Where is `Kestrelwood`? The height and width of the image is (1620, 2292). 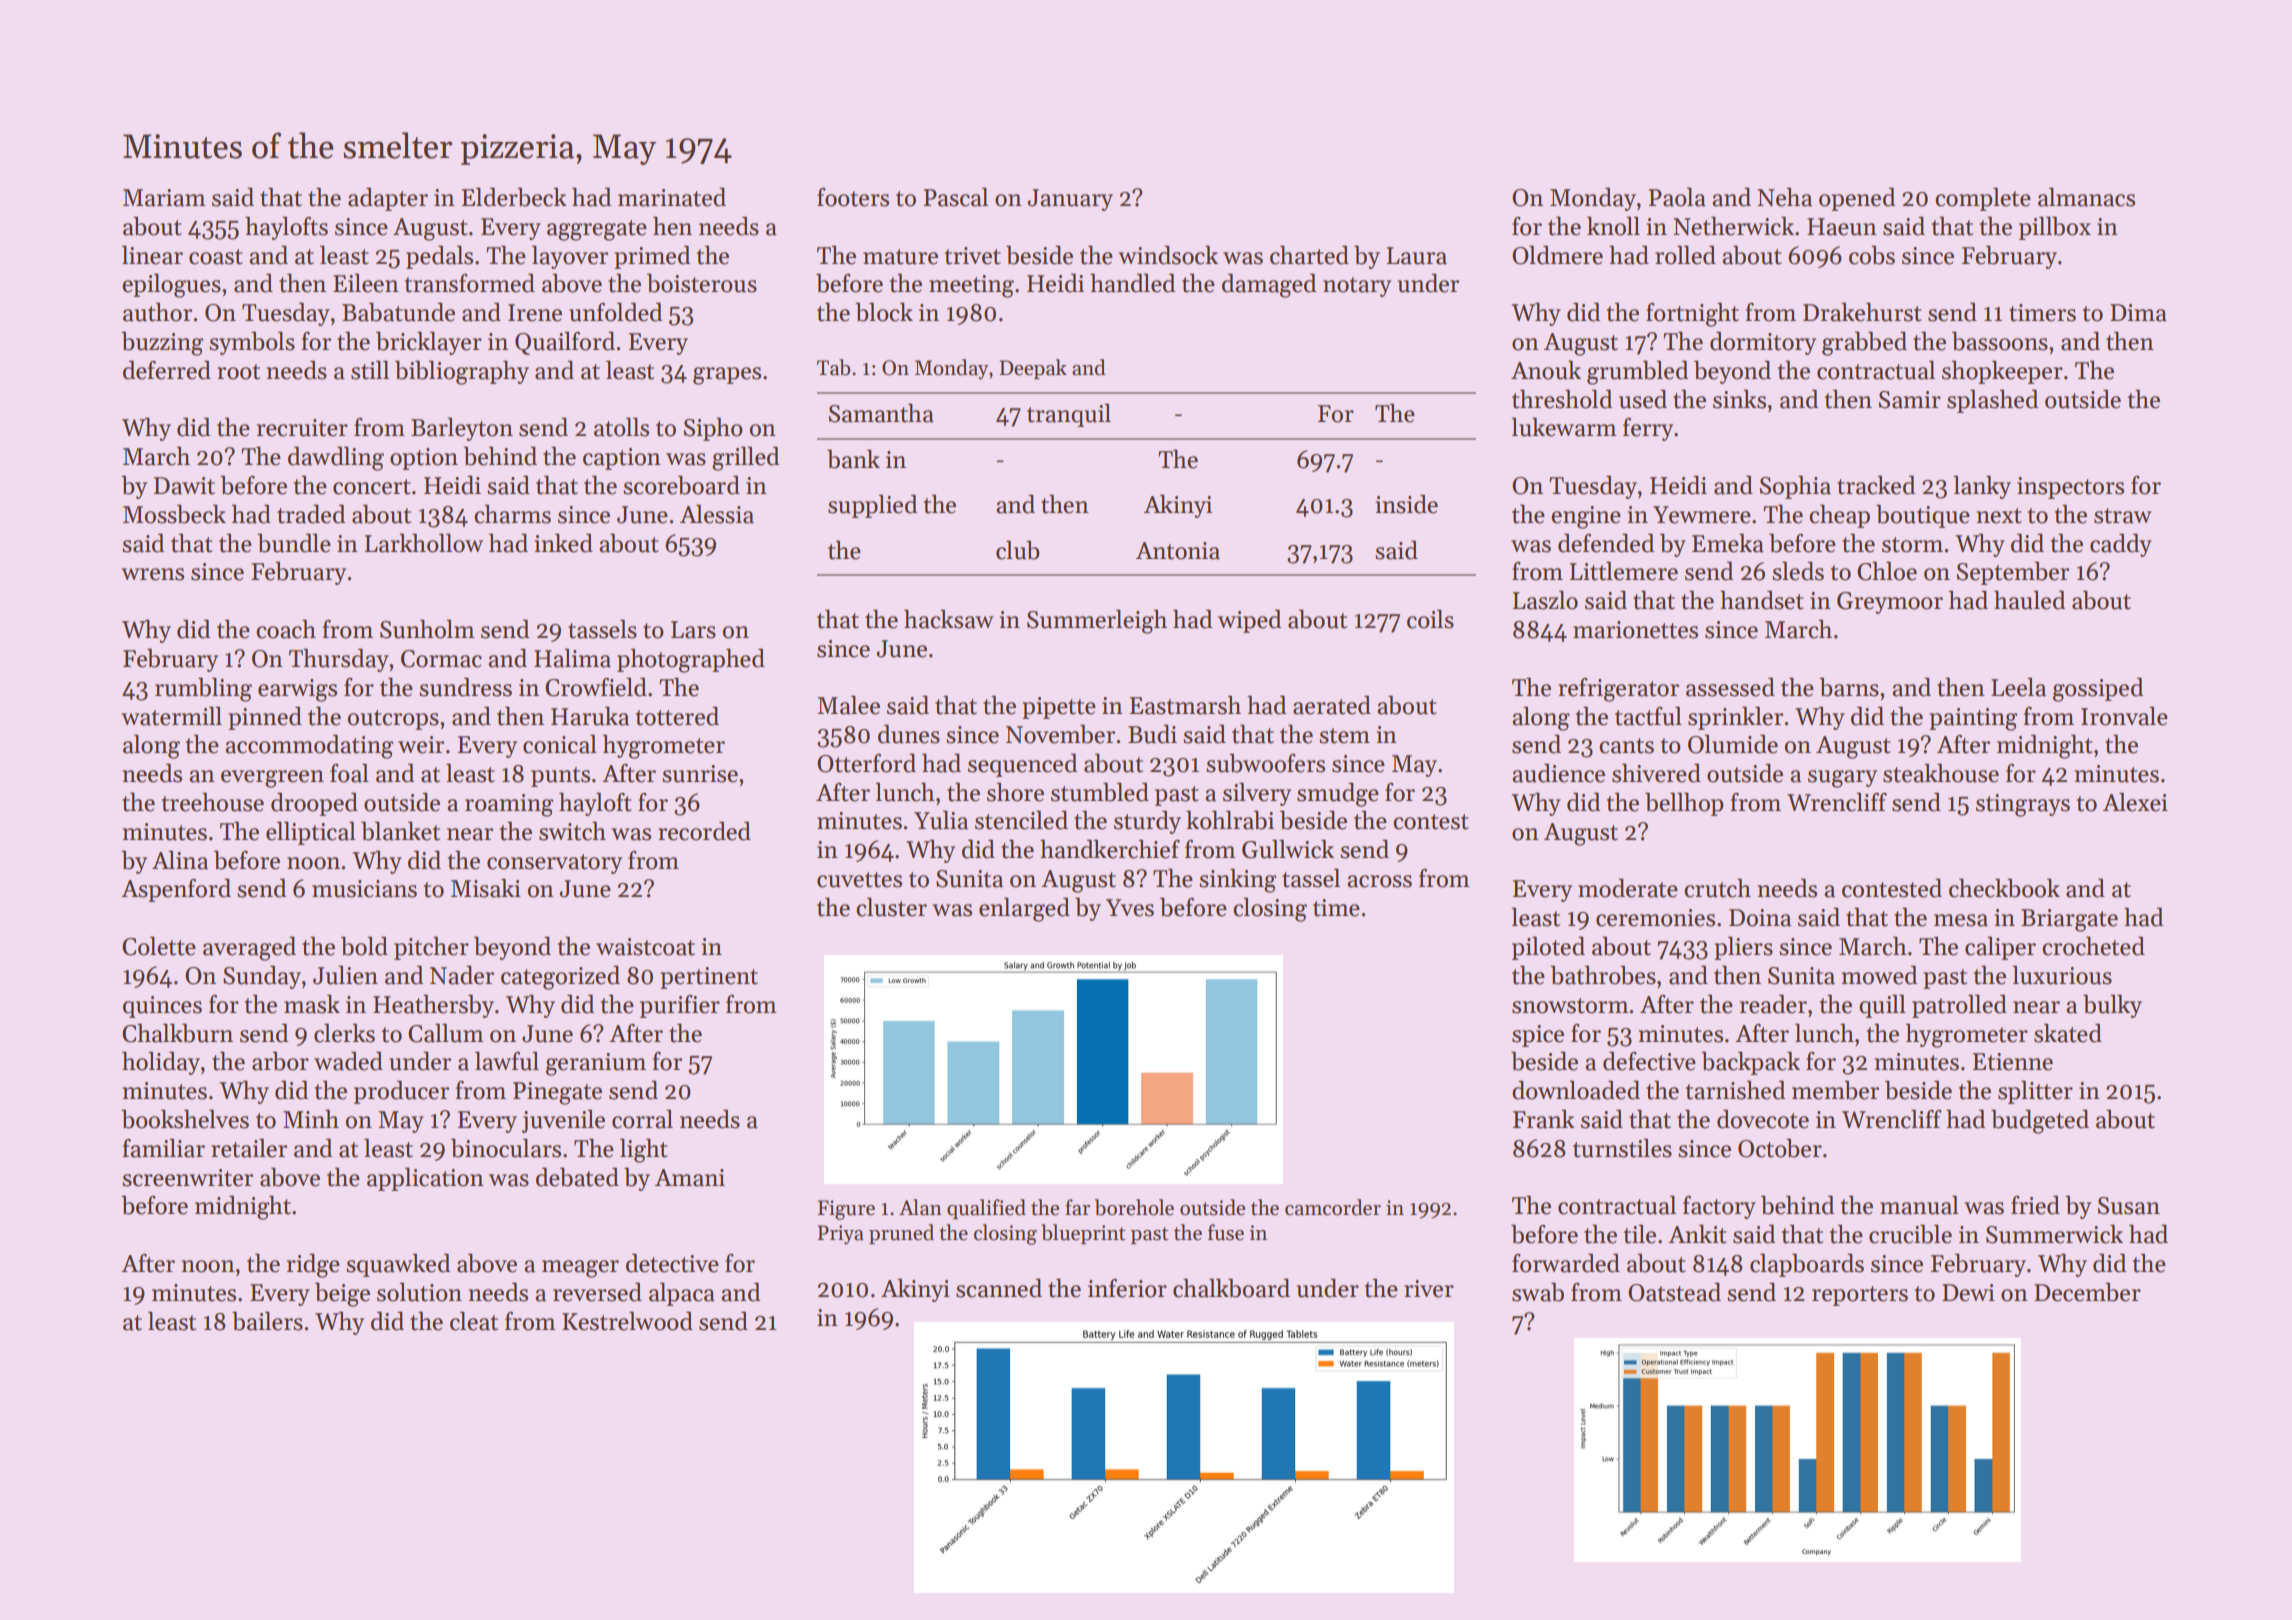 Kestrelwood is located at coordinates (627, 1321).
